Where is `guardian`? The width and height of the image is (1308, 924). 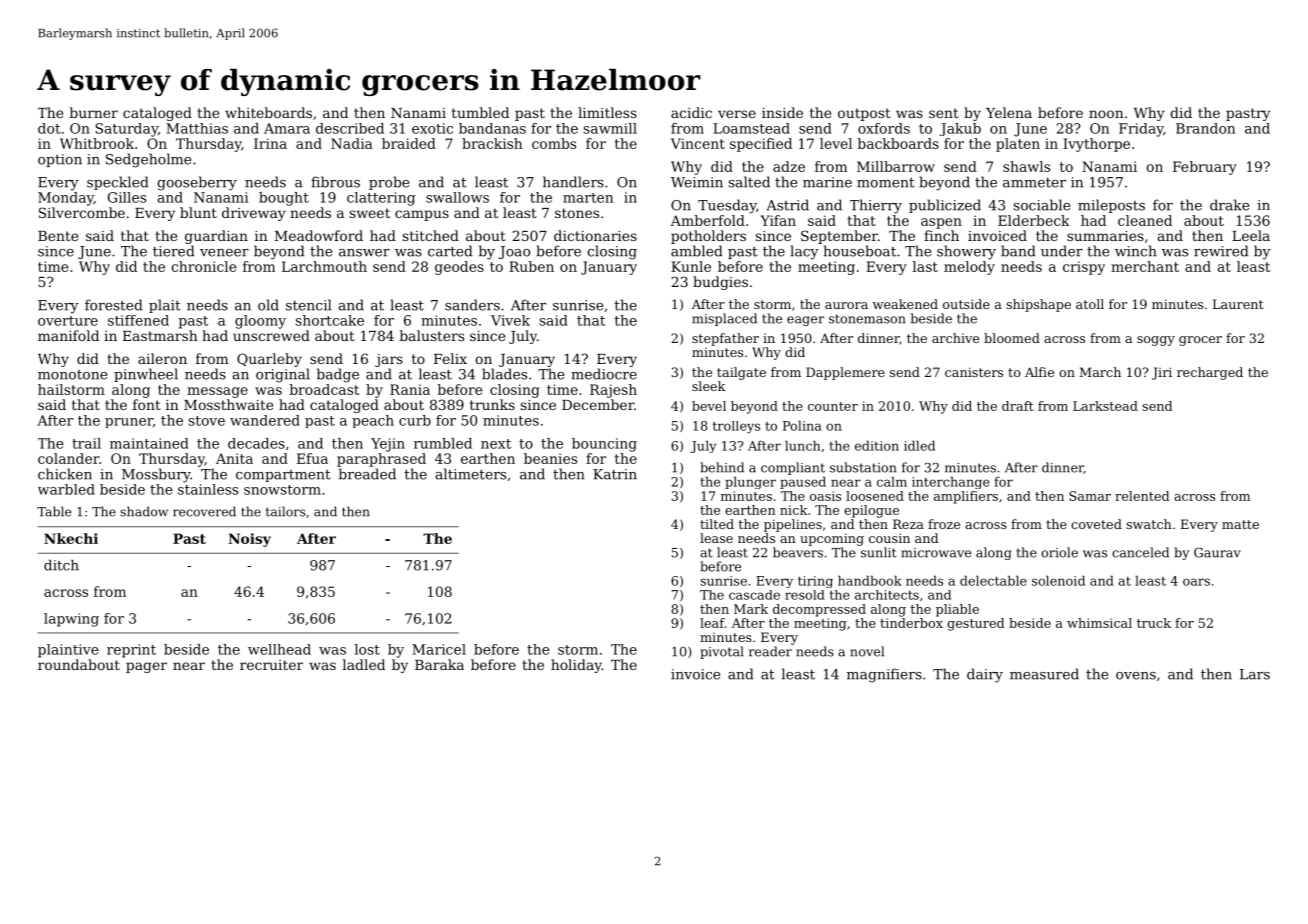
guardian is located at coordinates (216, 237).
